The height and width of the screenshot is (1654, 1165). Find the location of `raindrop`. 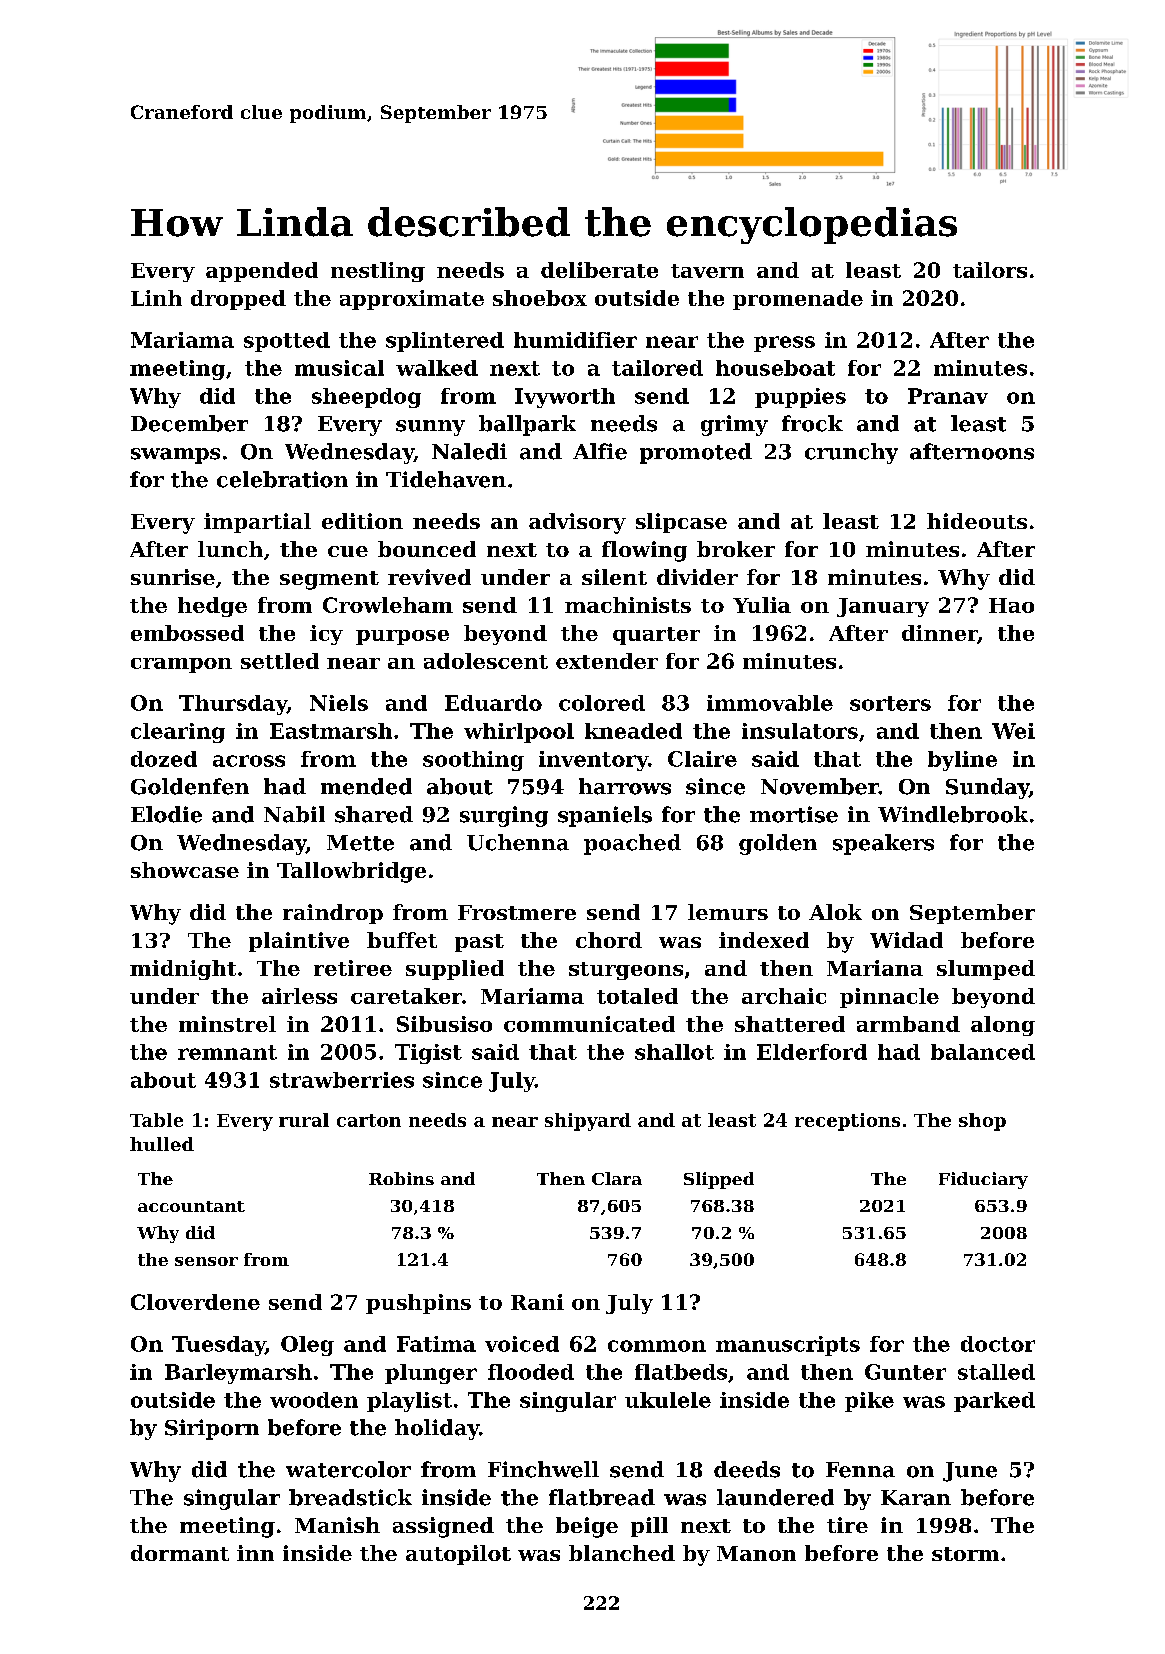

raindrop is located at coordinates (333, 914).
